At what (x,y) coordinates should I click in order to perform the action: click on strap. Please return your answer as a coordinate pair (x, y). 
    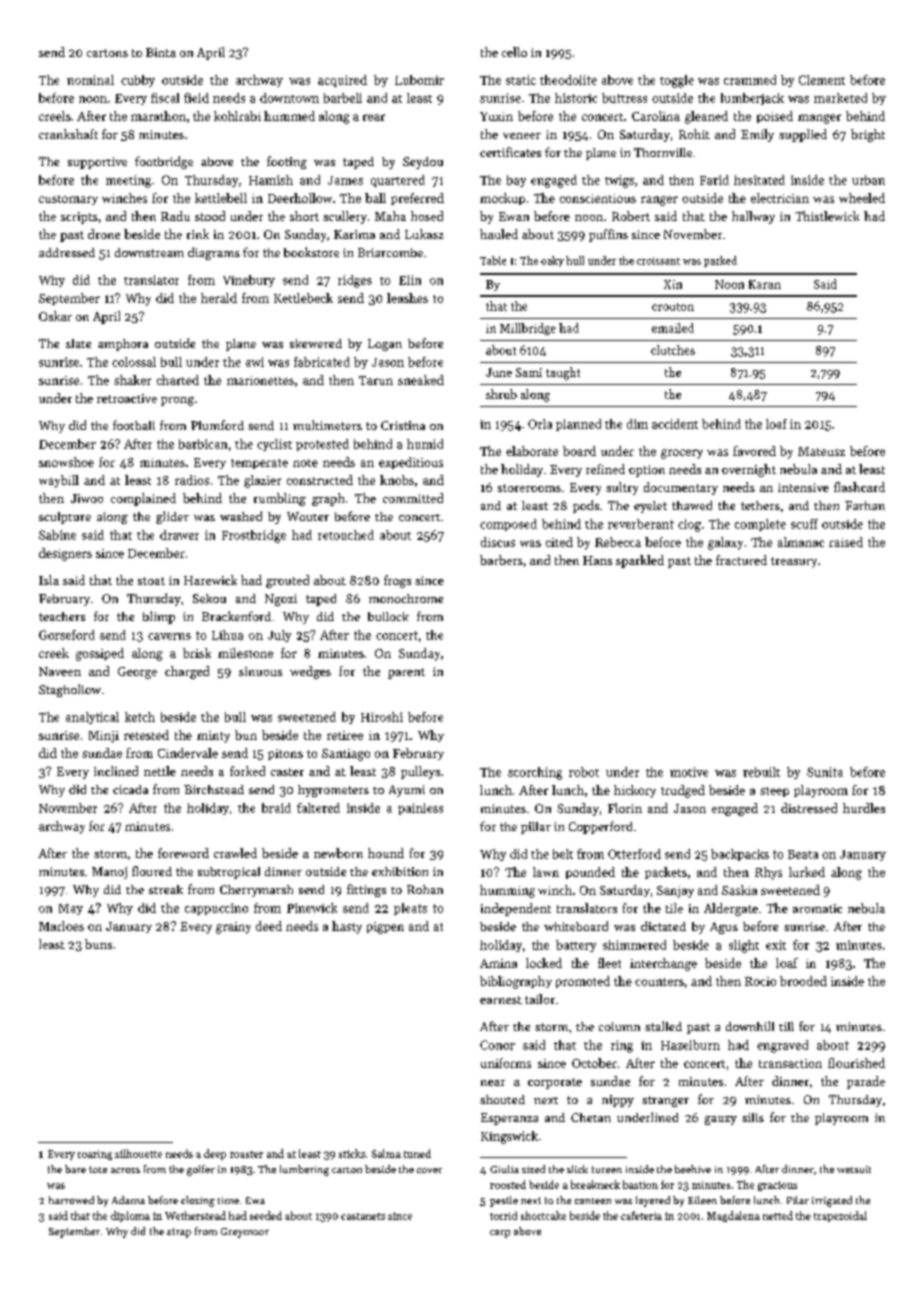
    Looking at the image, I should click on (179, 1233).
